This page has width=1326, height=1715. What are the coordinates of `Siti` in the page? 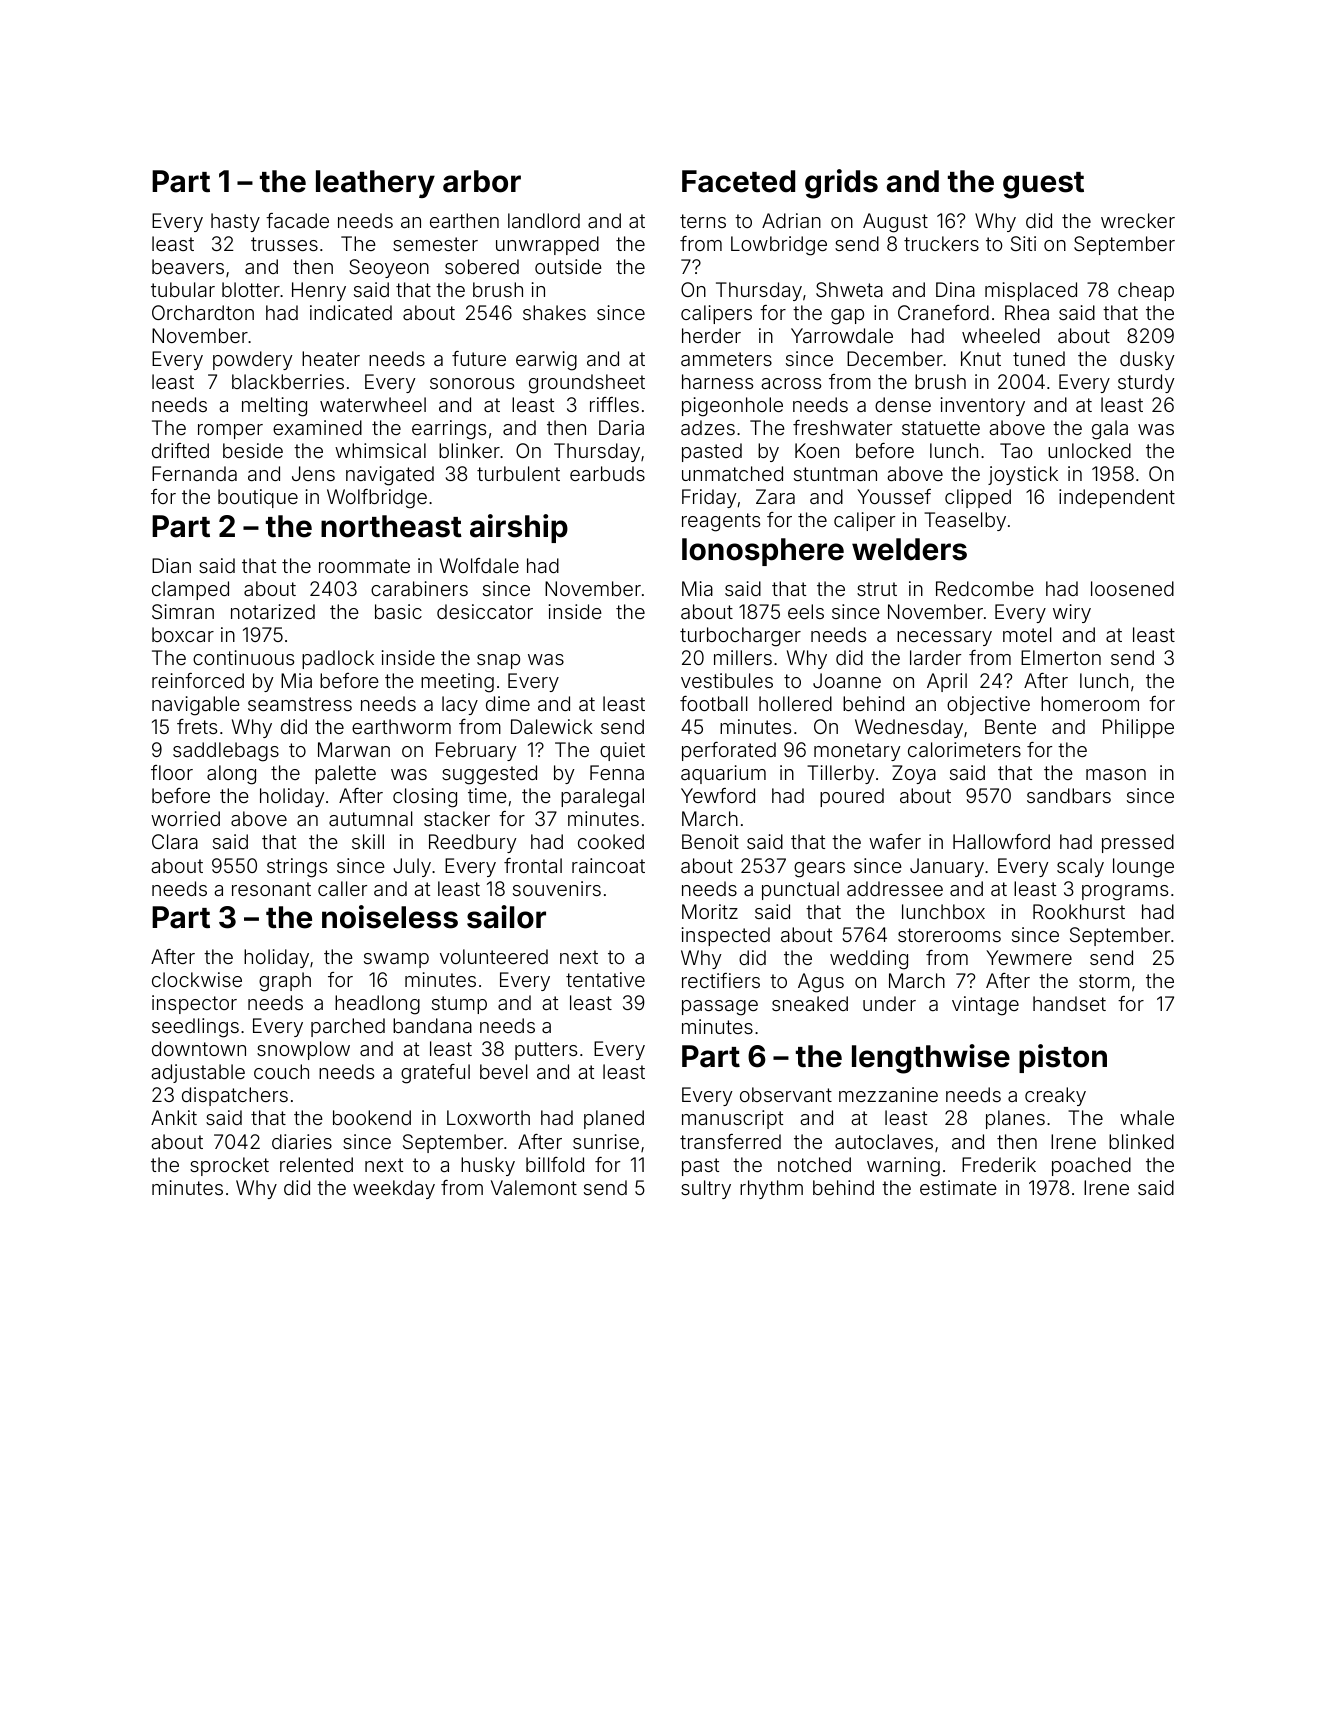 It's located at (1023, 243).
